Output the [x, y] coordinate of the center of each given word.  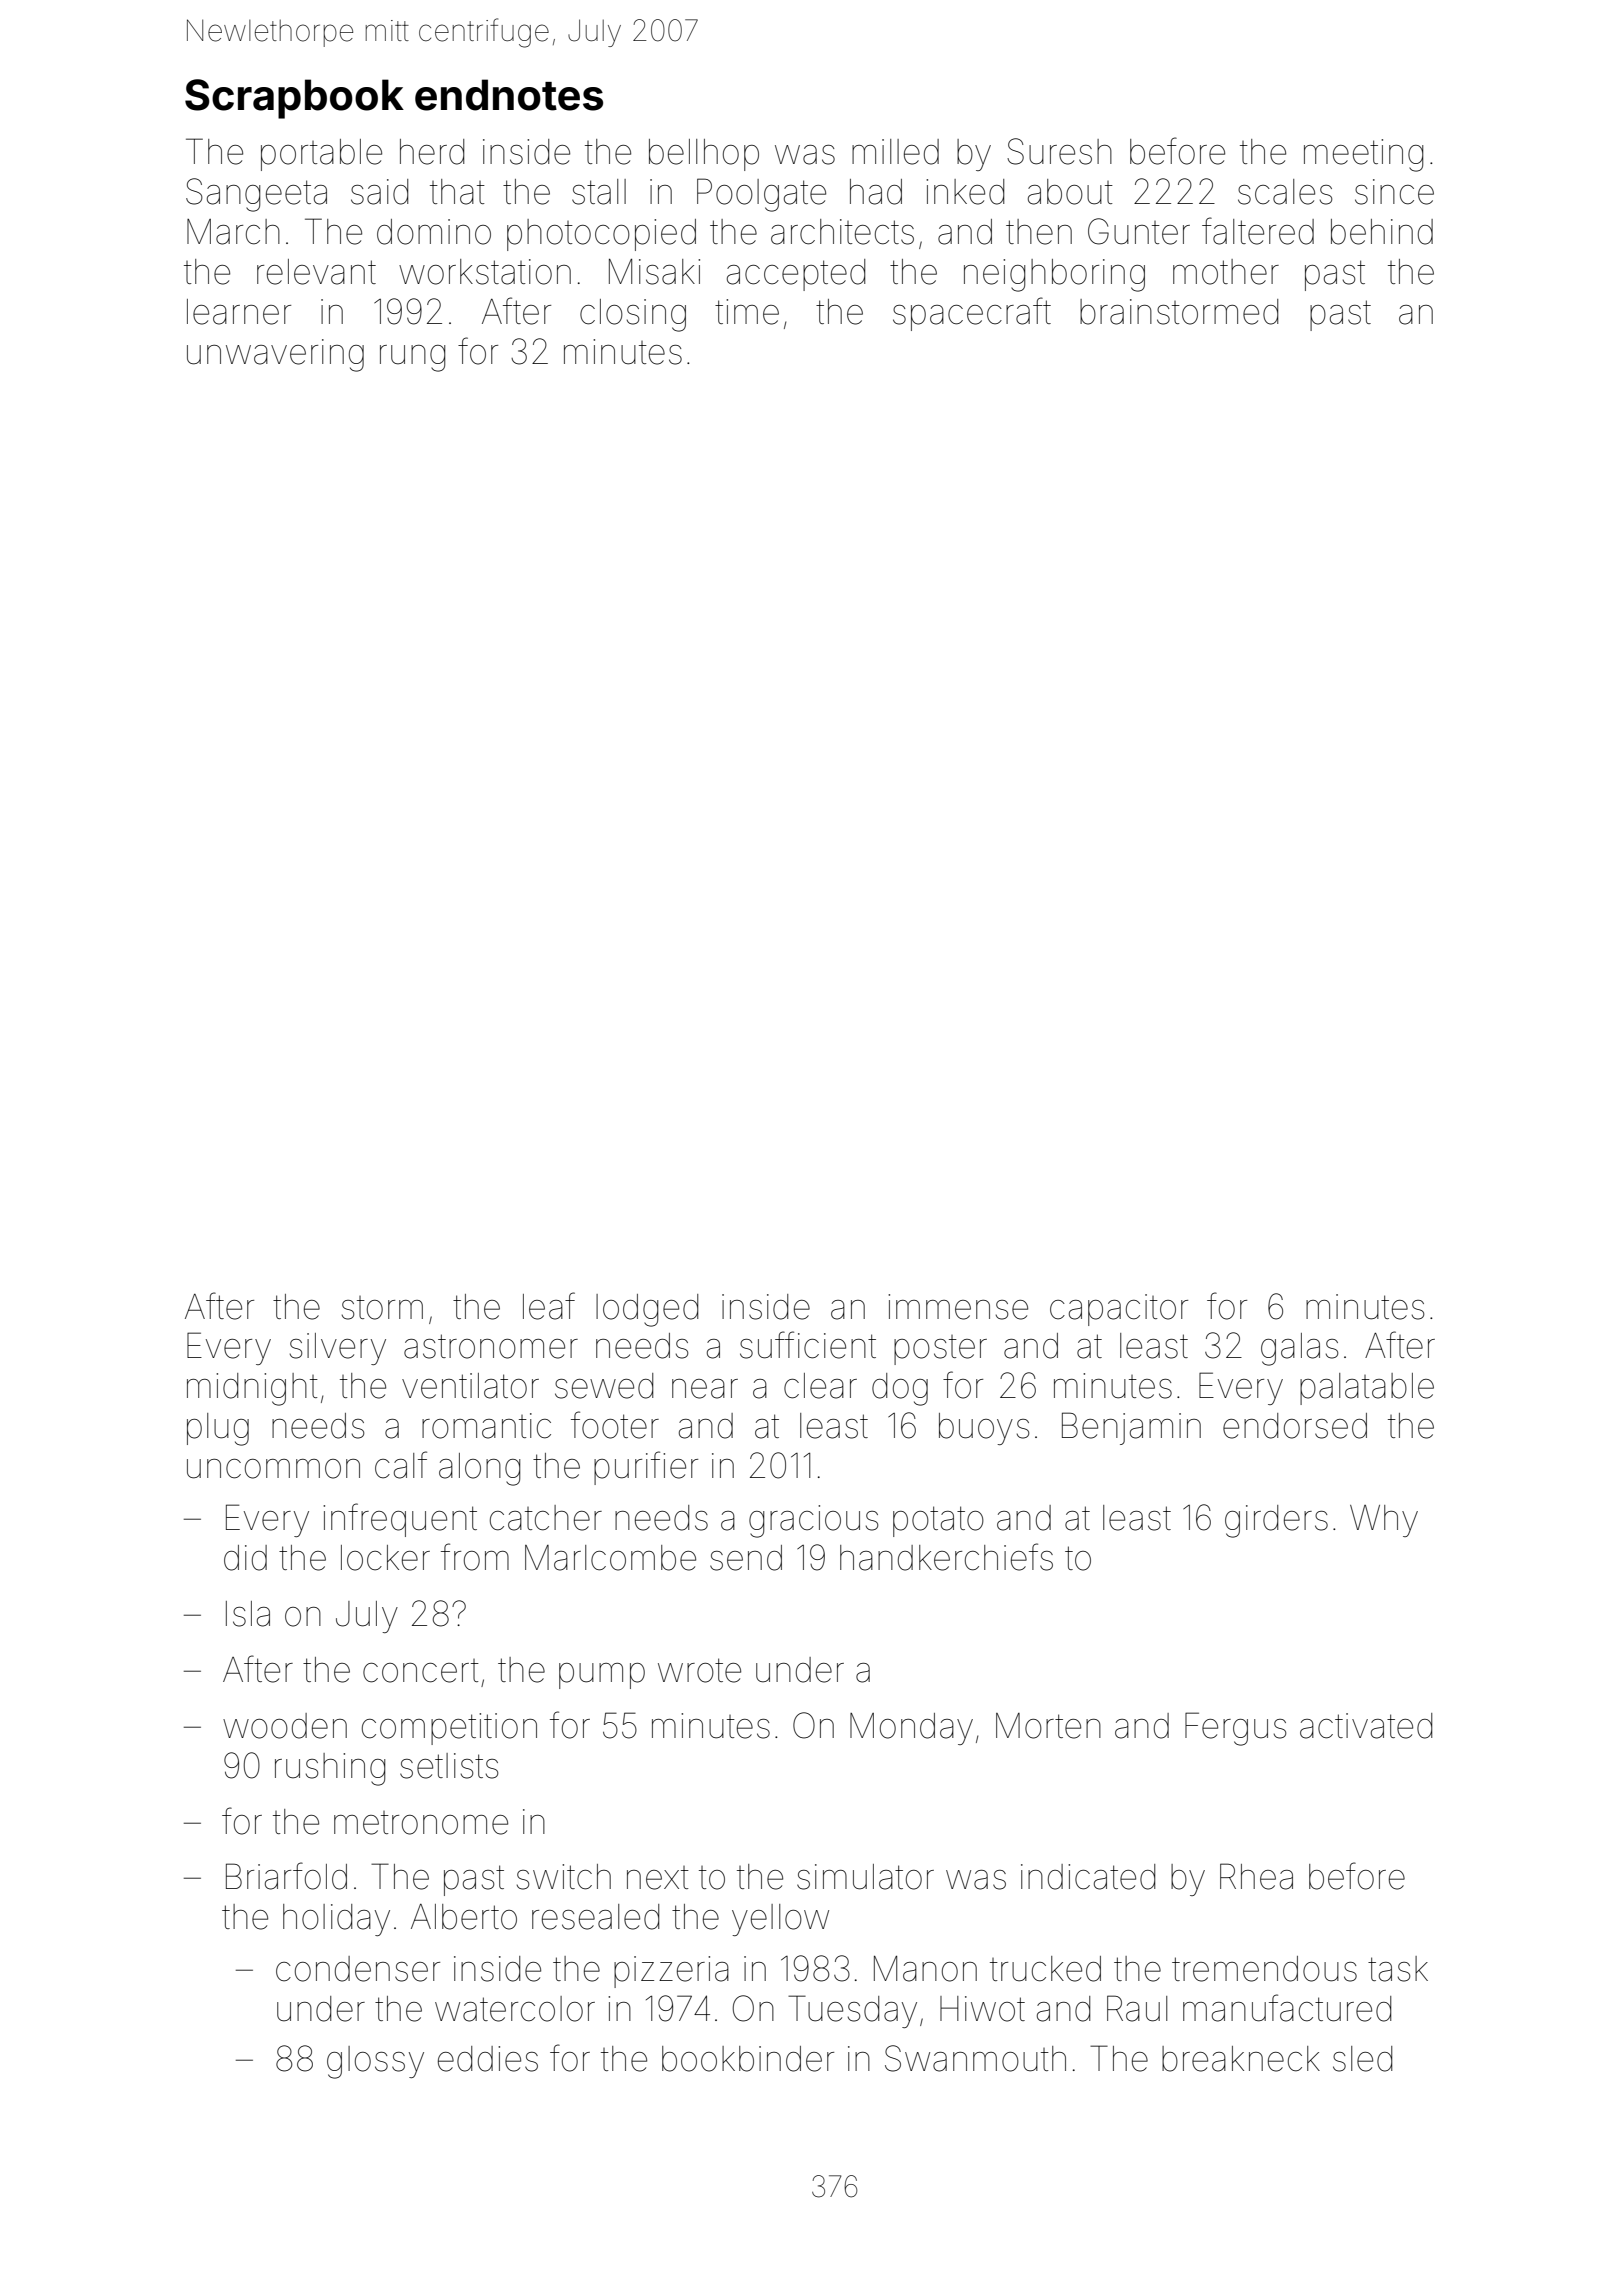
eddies [488, 2059]
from [475, 1557]
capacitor [1119, 1310]
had [876, 192]
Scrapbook [294, 99]
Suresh [1059, 151]
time [747, 312]
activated [1366, 1726]
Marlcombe [610, 1558]
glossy [375, 2062]
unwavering [275, 355]
